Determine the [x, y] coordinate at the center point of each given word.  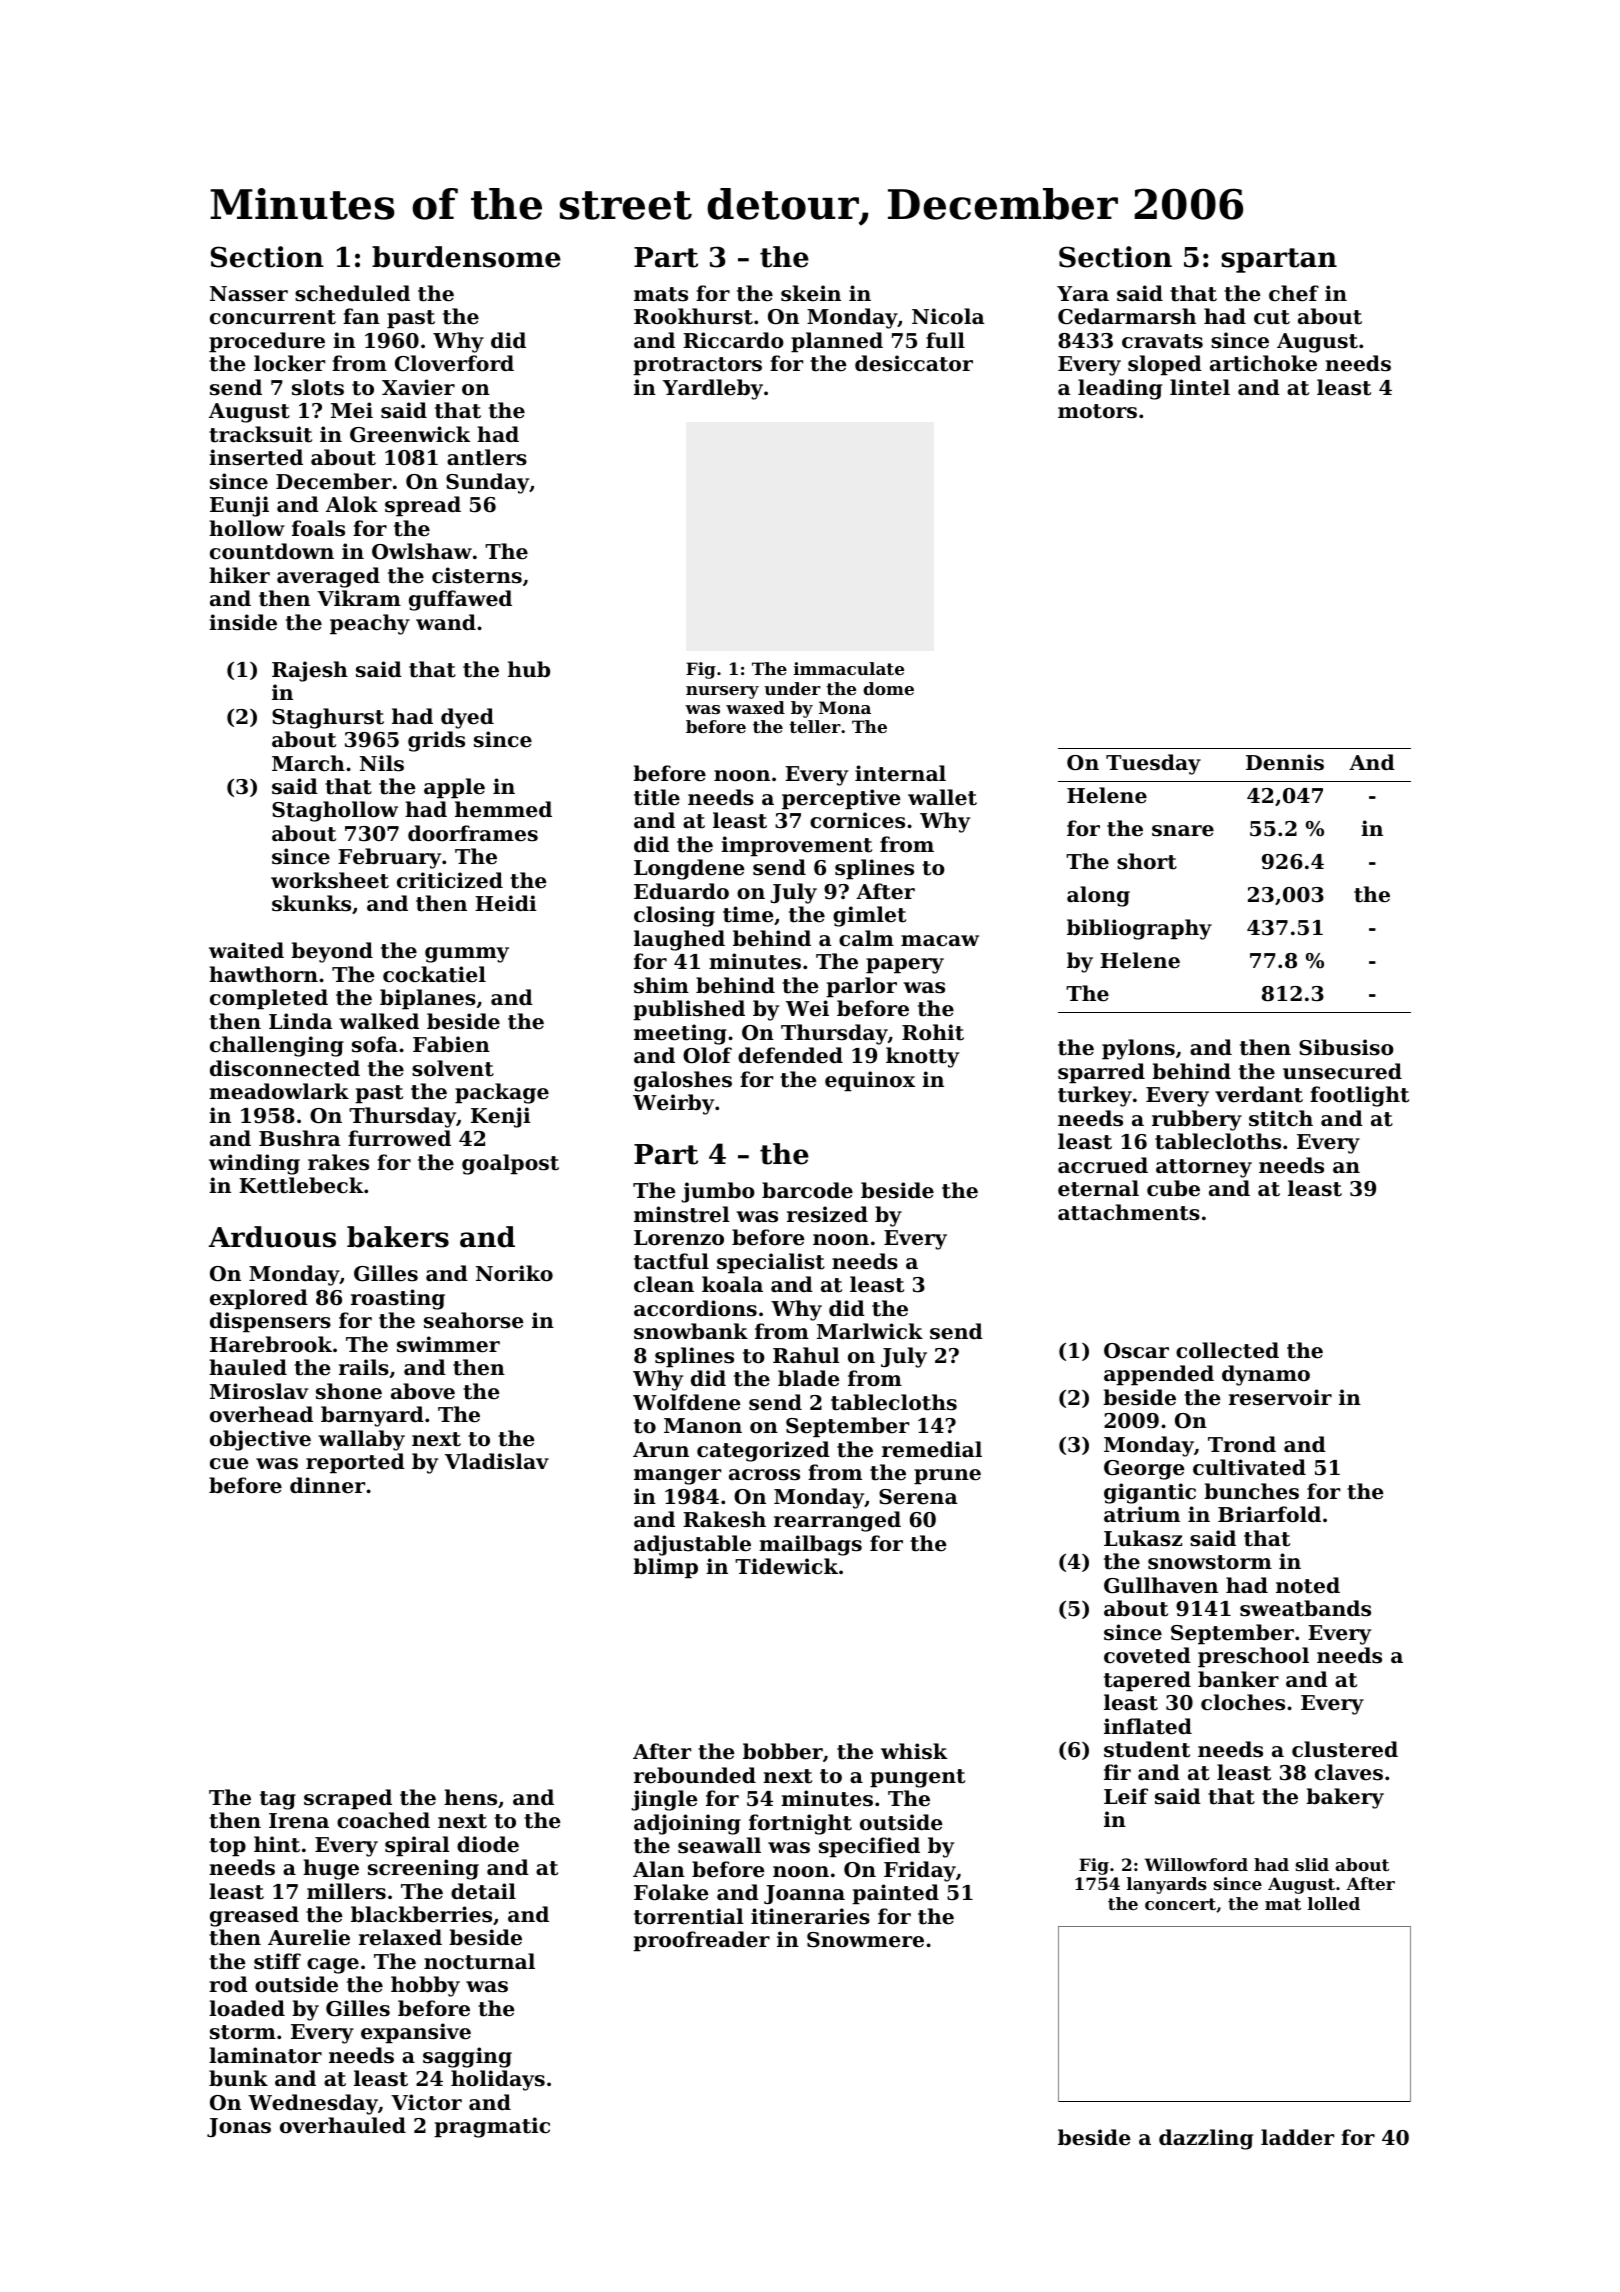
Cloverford [454, 363]
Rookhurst [693, 316]
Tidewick [786, 1566]
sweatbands [1305, 1608]
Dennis [1285, 762]
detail [483, 1891]
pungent [917, 1778]
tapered [1147, 1681]
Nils [382, 763]
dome [888, 688]
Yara [1083, 293]
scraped [348, 1799]
